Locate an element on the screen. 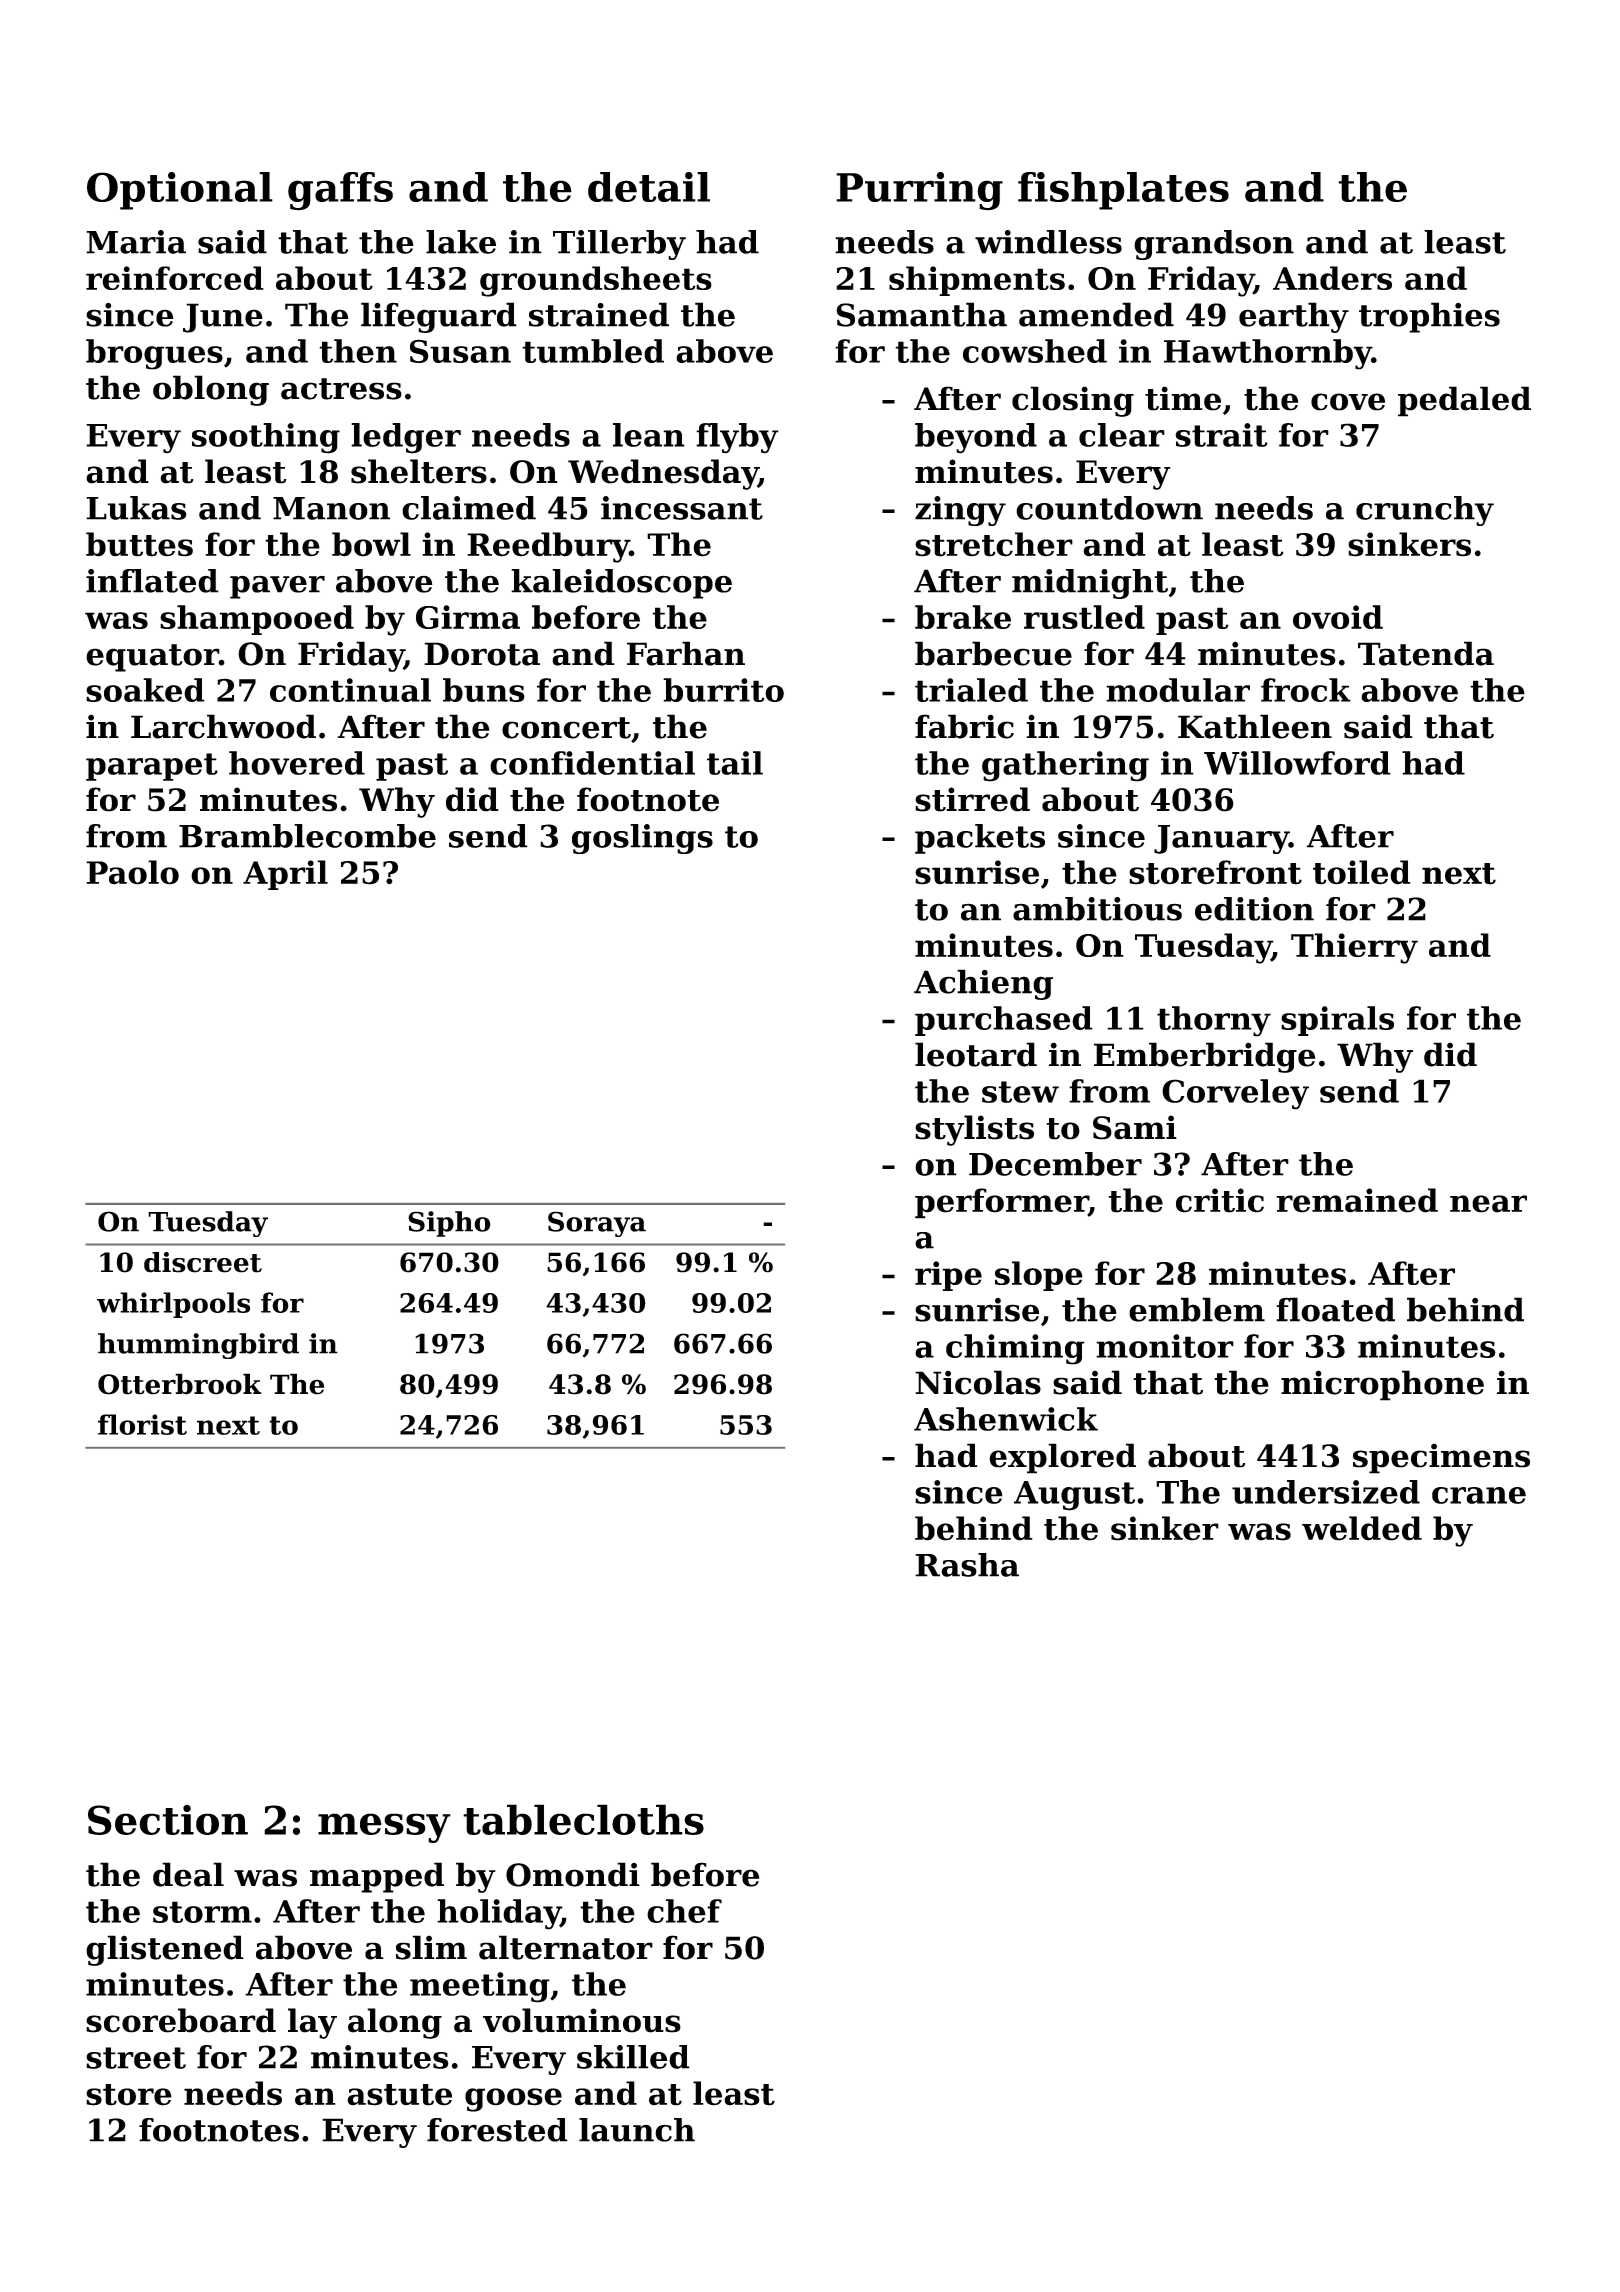 This screenshot has width=1620, height=2292. Paolo is located at coordinates (132, 872).
